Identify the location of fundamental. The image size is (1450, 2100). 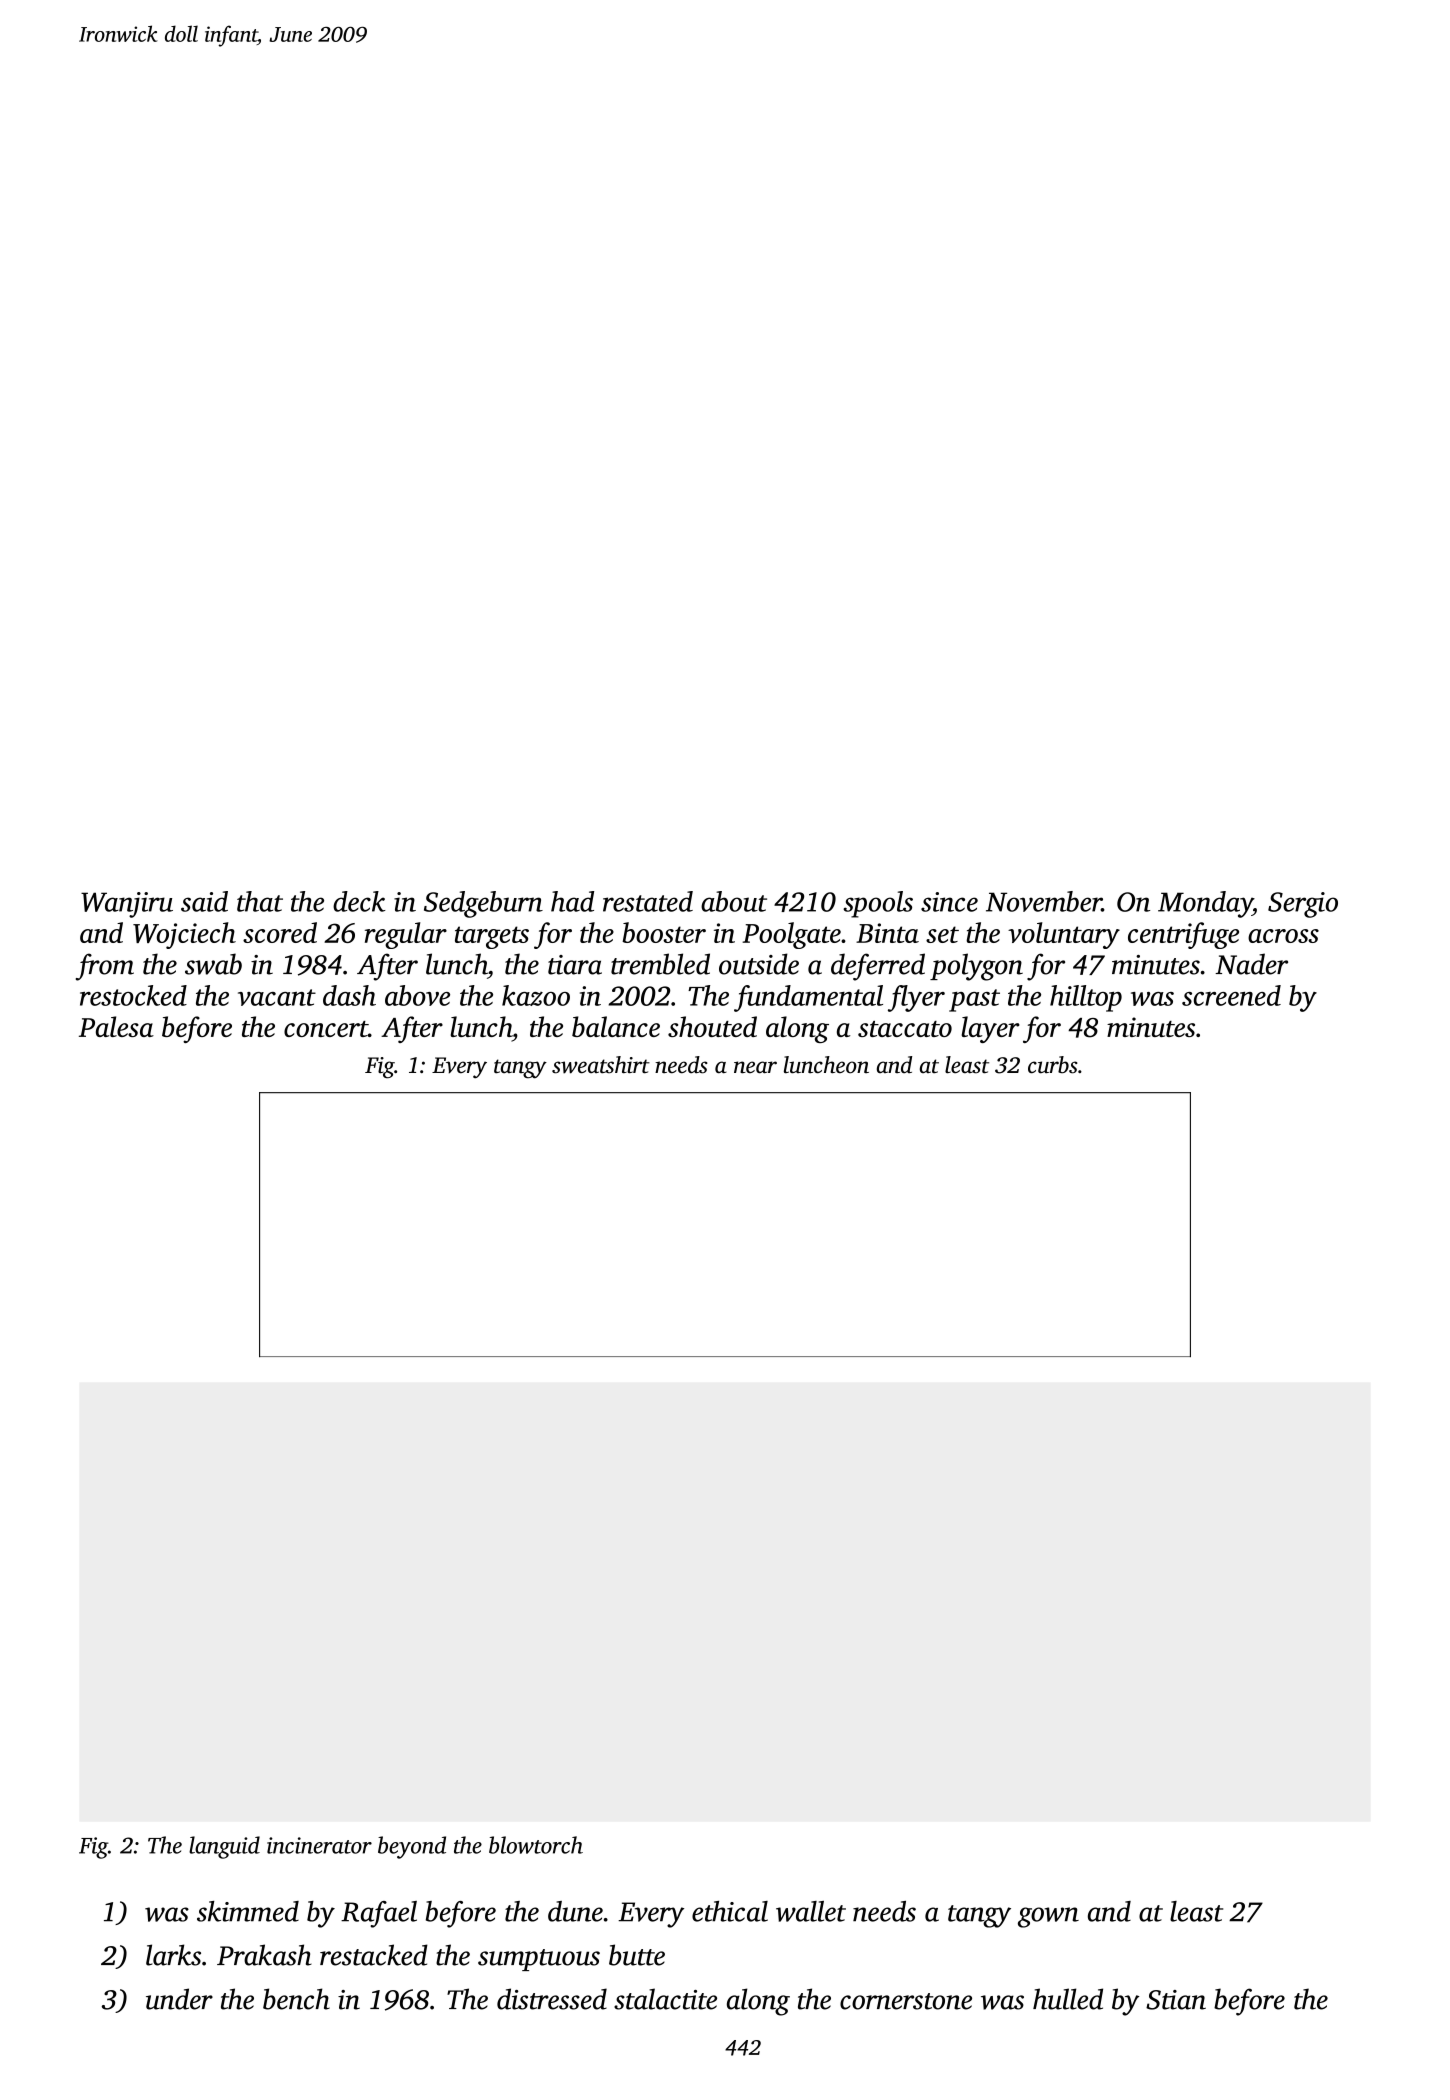
(808, 998).
